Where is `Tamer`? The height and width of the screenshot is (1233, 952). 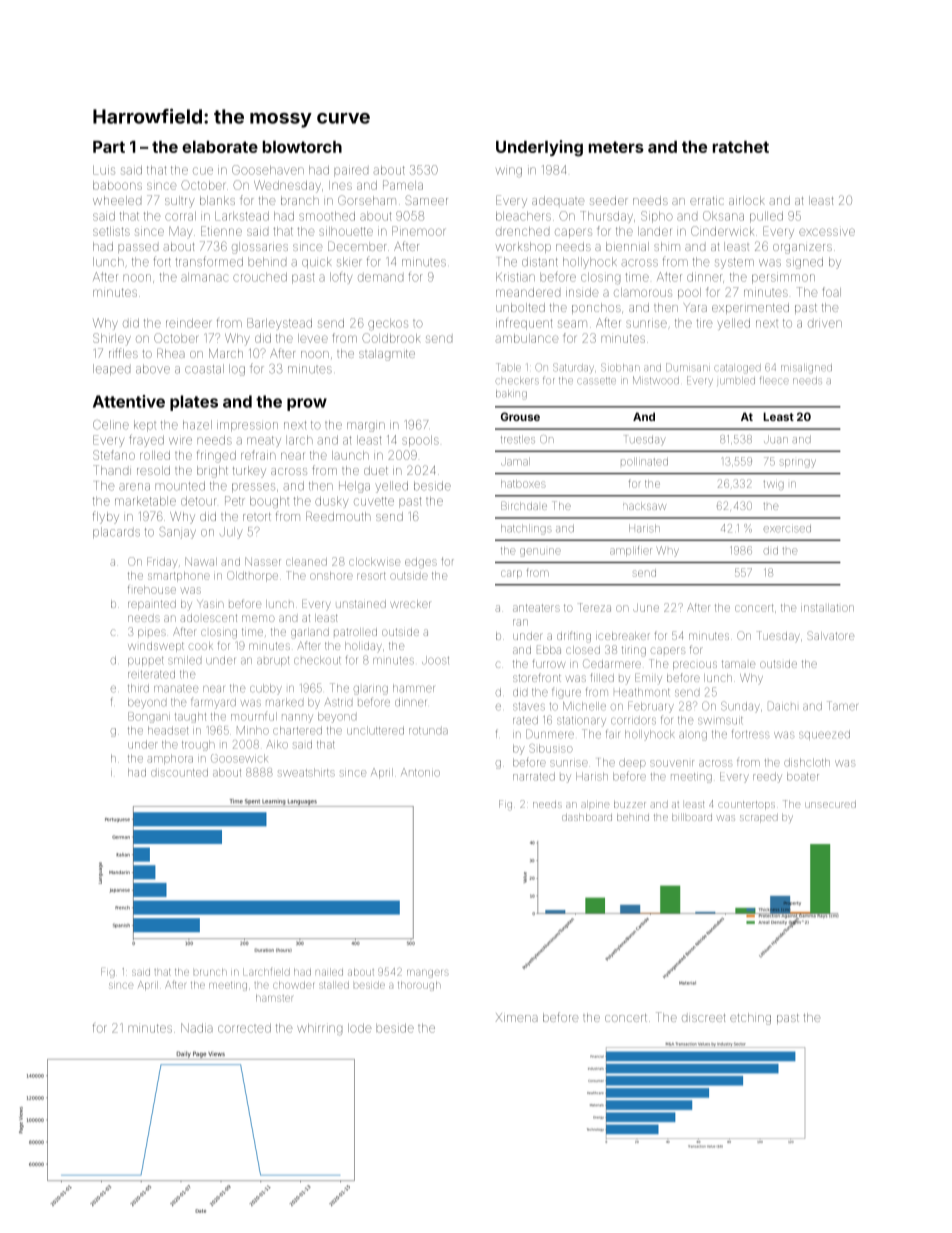 Tamer is located at coordinates (842, 706).
